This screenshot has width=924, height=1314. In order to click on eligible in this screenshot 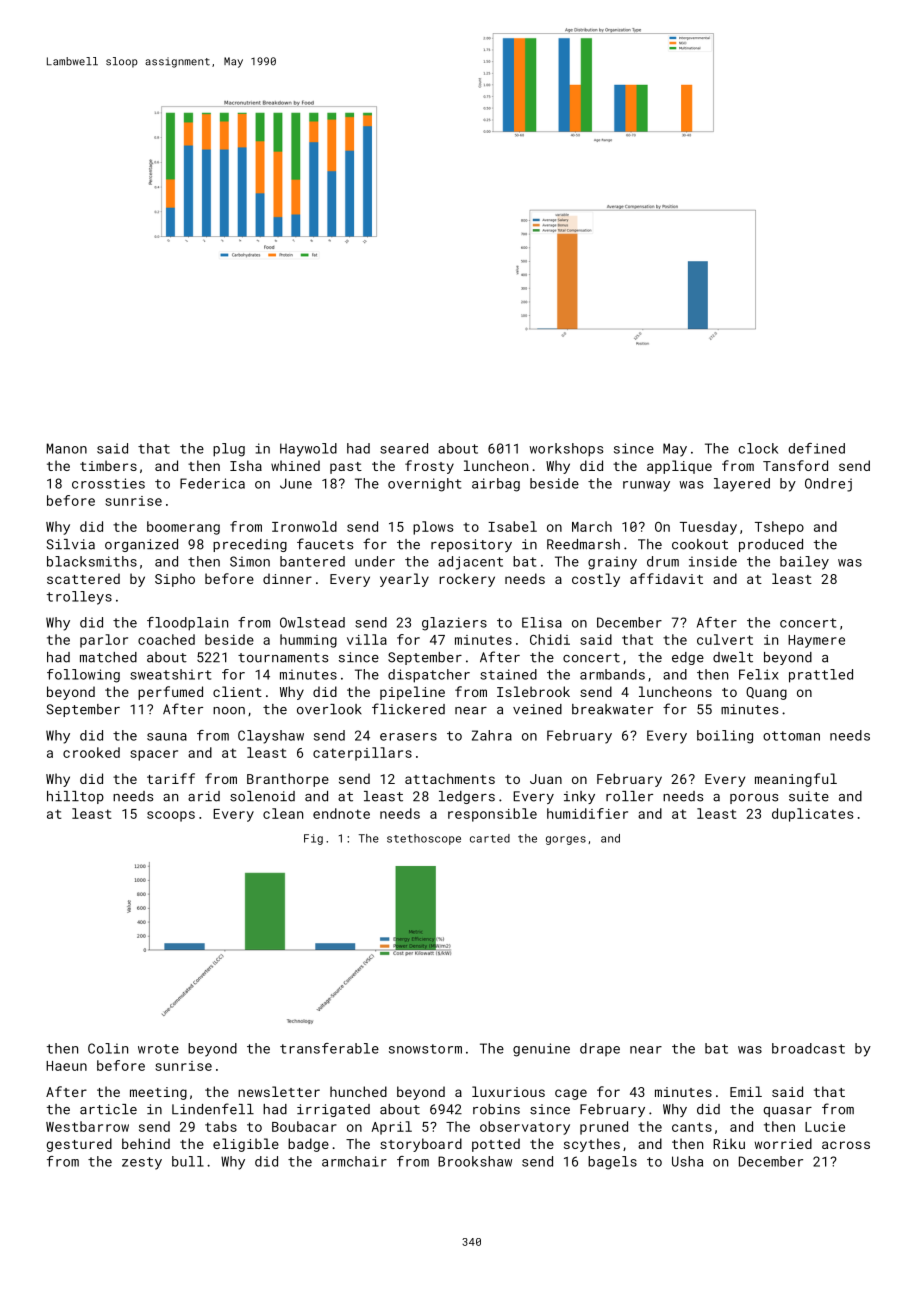, I will do `click(246, 1145)`.
